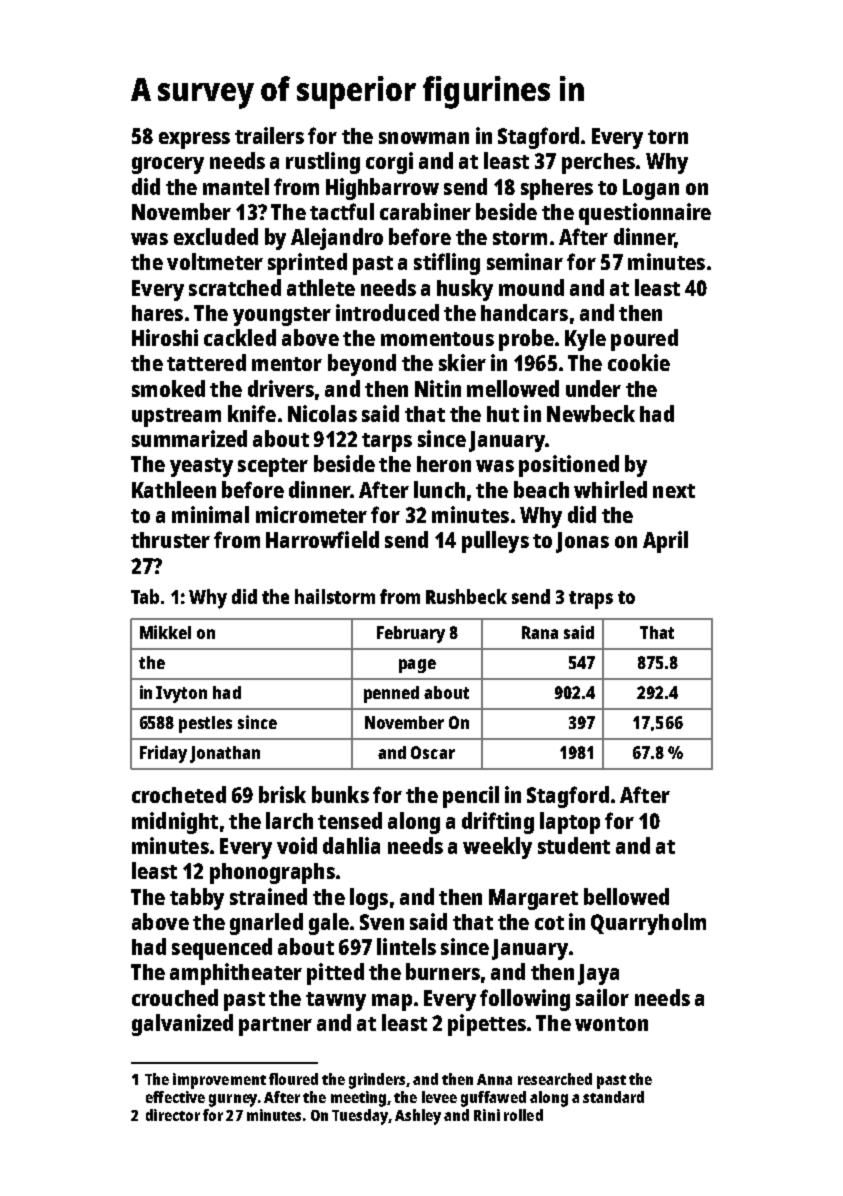  Describe the element at coordinates (219, 1081) in the screenshot. I see `improvement` at that location.
